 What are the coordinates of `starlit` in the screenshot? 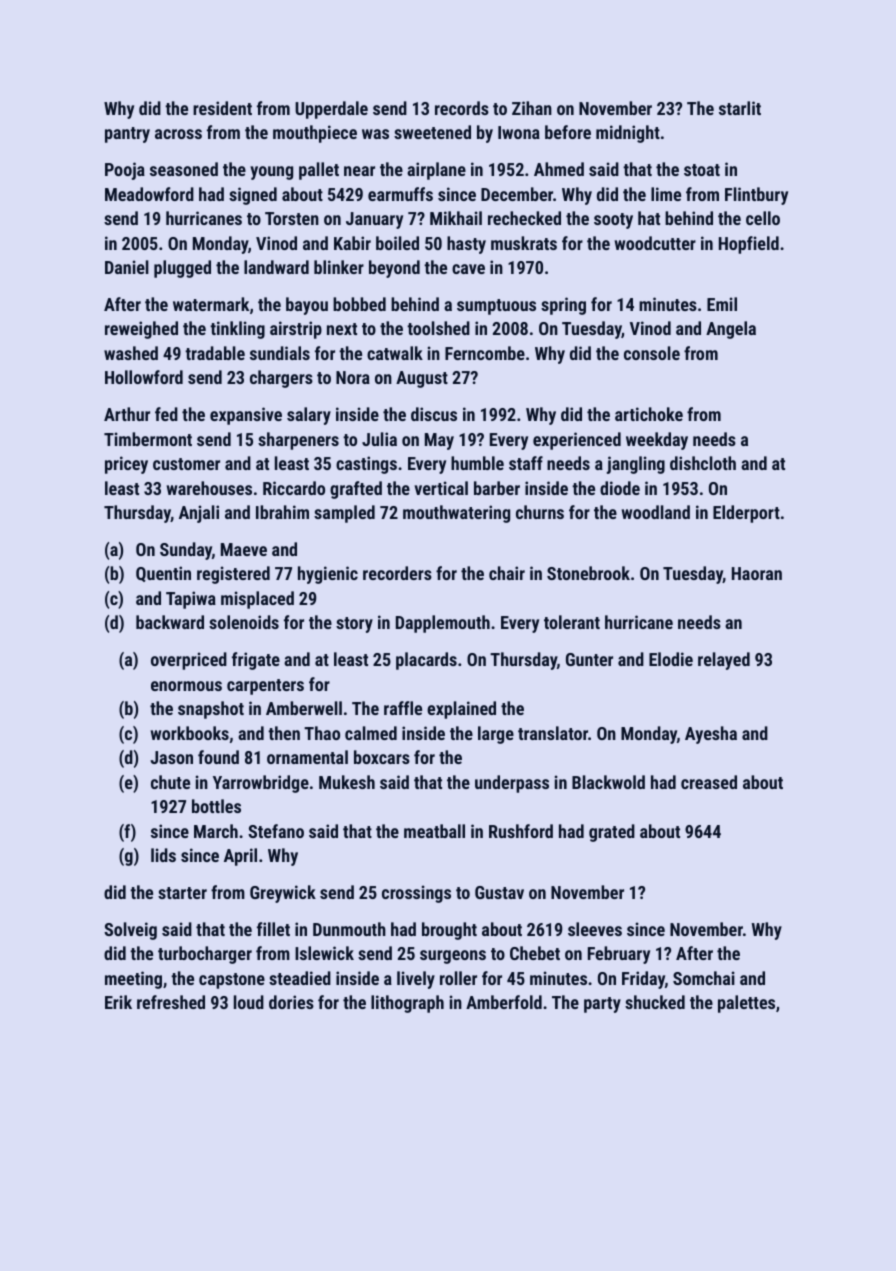 It's located at (740, 108).
